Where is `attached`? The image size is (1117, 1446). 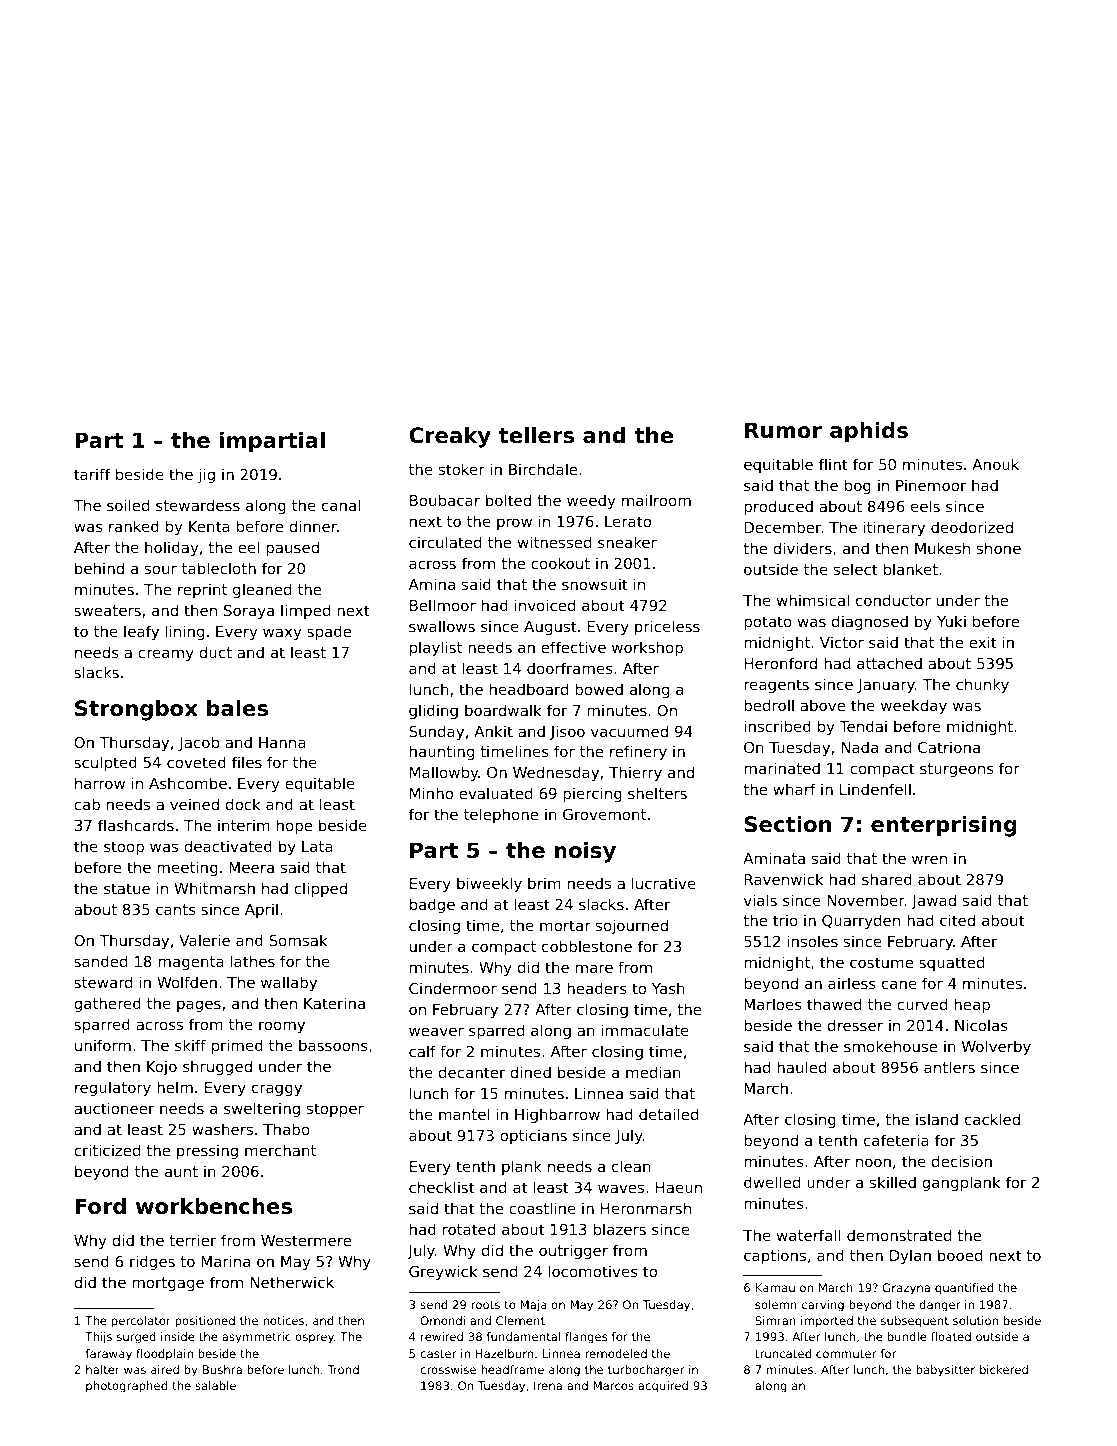 attached is located at coordinates (889, 663).
